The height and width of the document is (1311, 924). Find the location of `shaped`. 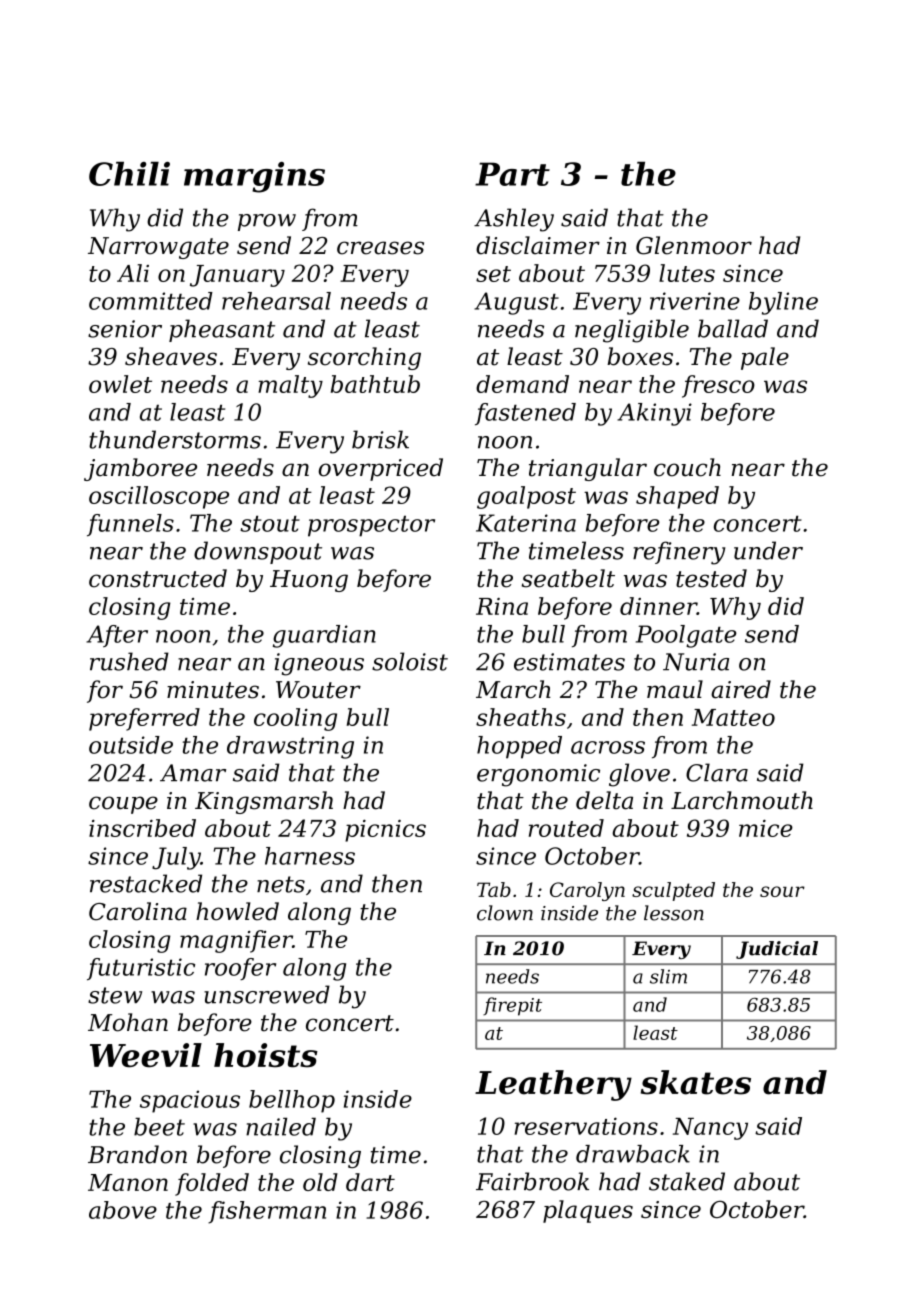

shaped is located at coordinates (677, 497).
